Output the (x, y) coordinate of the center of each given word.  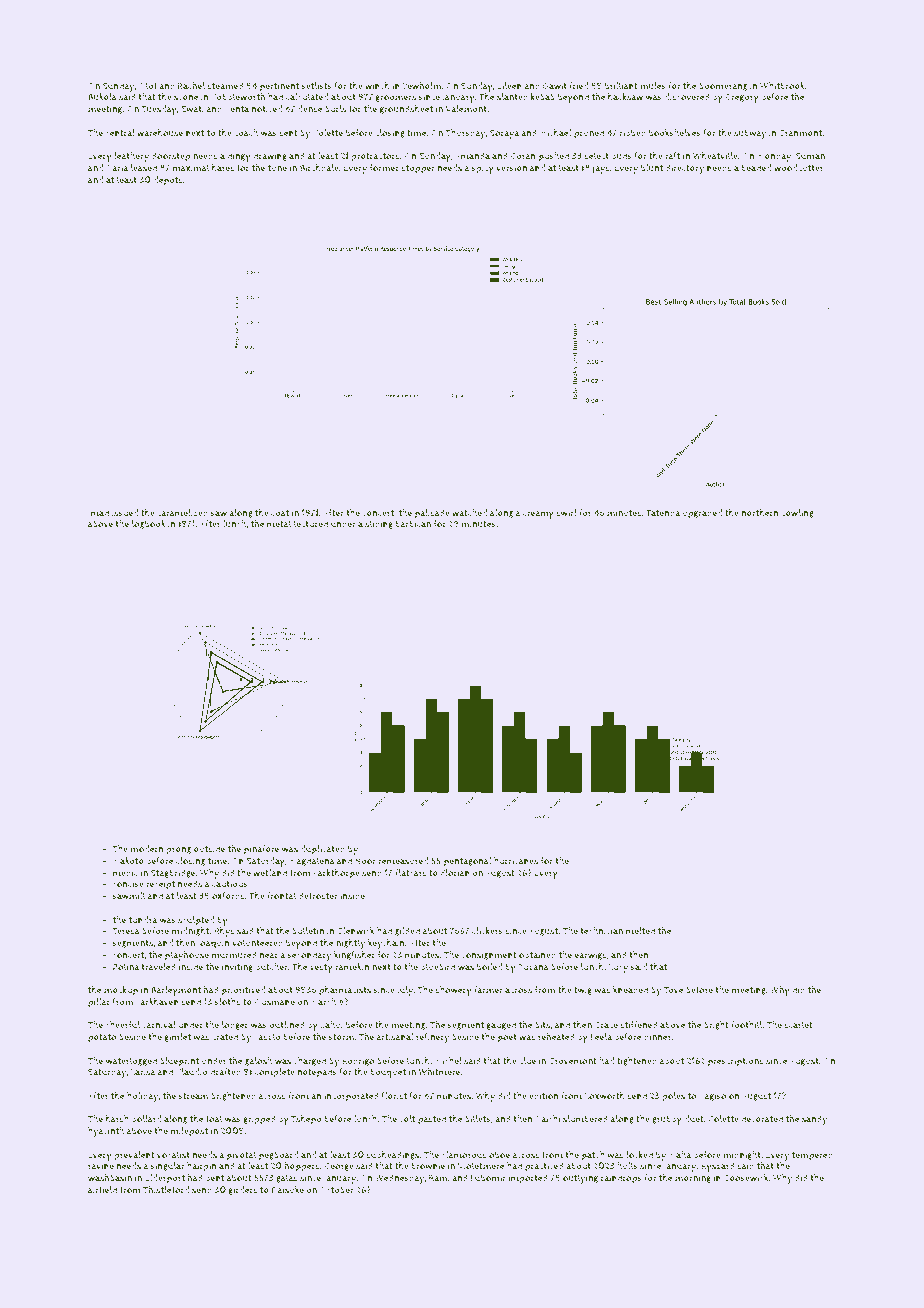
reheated (556, 1037)
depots (168, 181)
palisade (432, 514)
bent (215, 1177)
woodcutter (798, 168)
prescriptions (736, 1062)
